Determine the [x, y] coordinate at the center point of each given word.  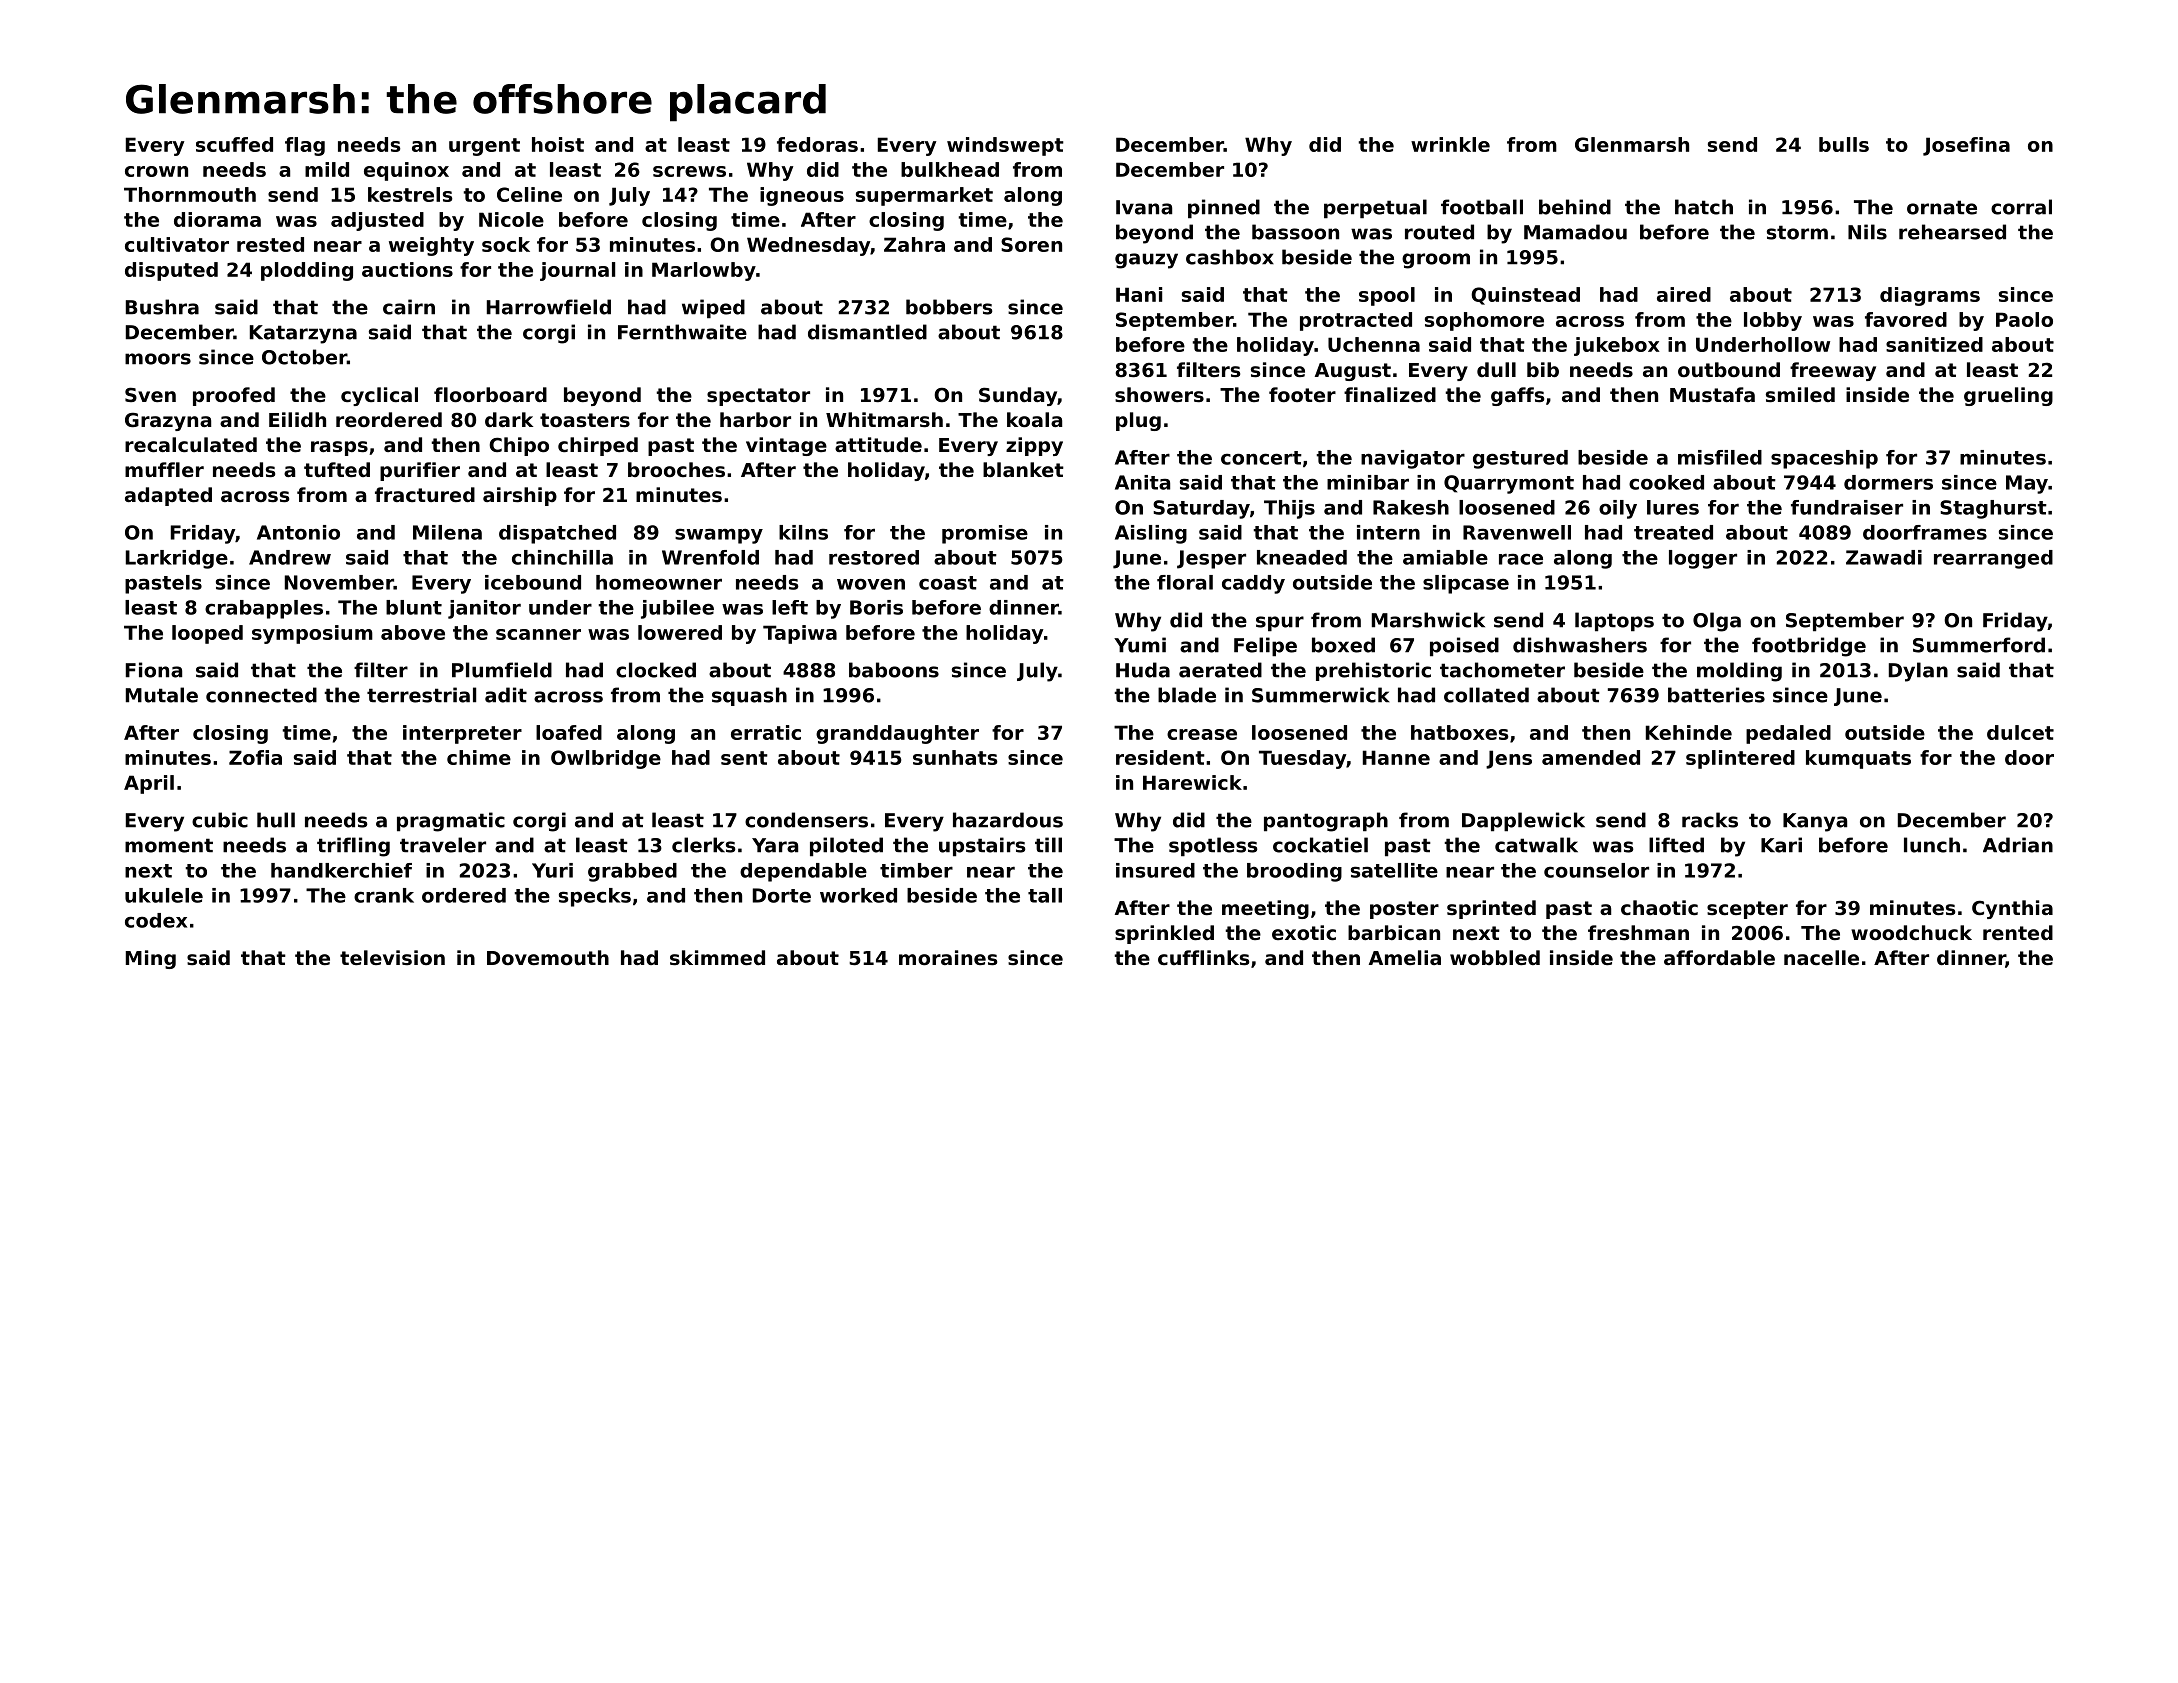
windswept [1005, 146]
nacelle [1821, 957]
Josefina [1966, 146]
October [304, 357]
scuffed [234, 144]
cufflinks [1203, 958]
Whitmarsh [884, 419]
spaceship [1824, 459]
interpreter [462, 734]
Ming [151, 959]
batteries [1716, 695]
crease [1202, 734]
